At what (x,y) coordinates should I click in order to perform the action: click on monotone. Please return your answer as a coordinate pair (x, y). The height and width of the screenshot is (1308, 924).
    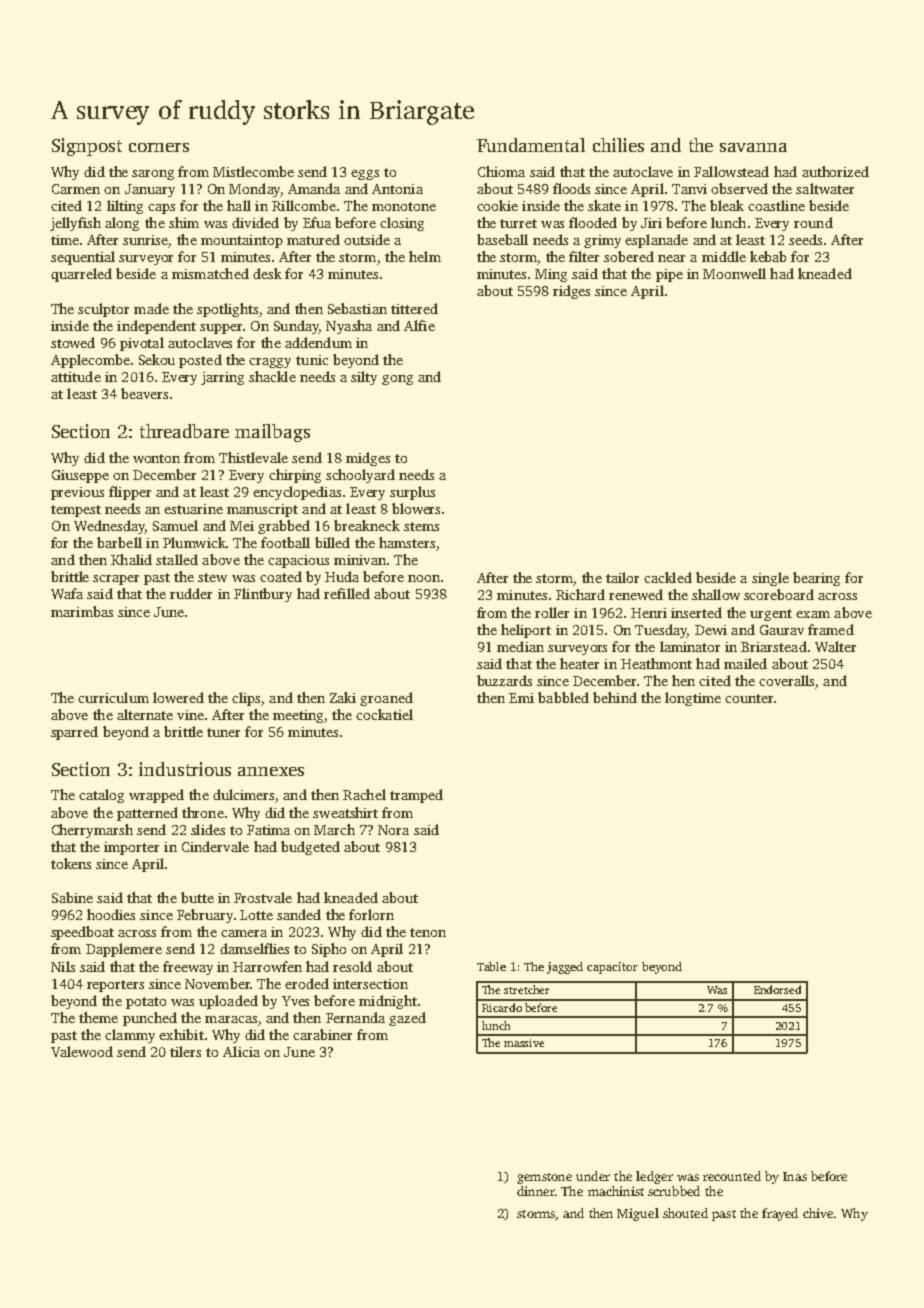
    Looking at the image, I should click on (404, 206).
